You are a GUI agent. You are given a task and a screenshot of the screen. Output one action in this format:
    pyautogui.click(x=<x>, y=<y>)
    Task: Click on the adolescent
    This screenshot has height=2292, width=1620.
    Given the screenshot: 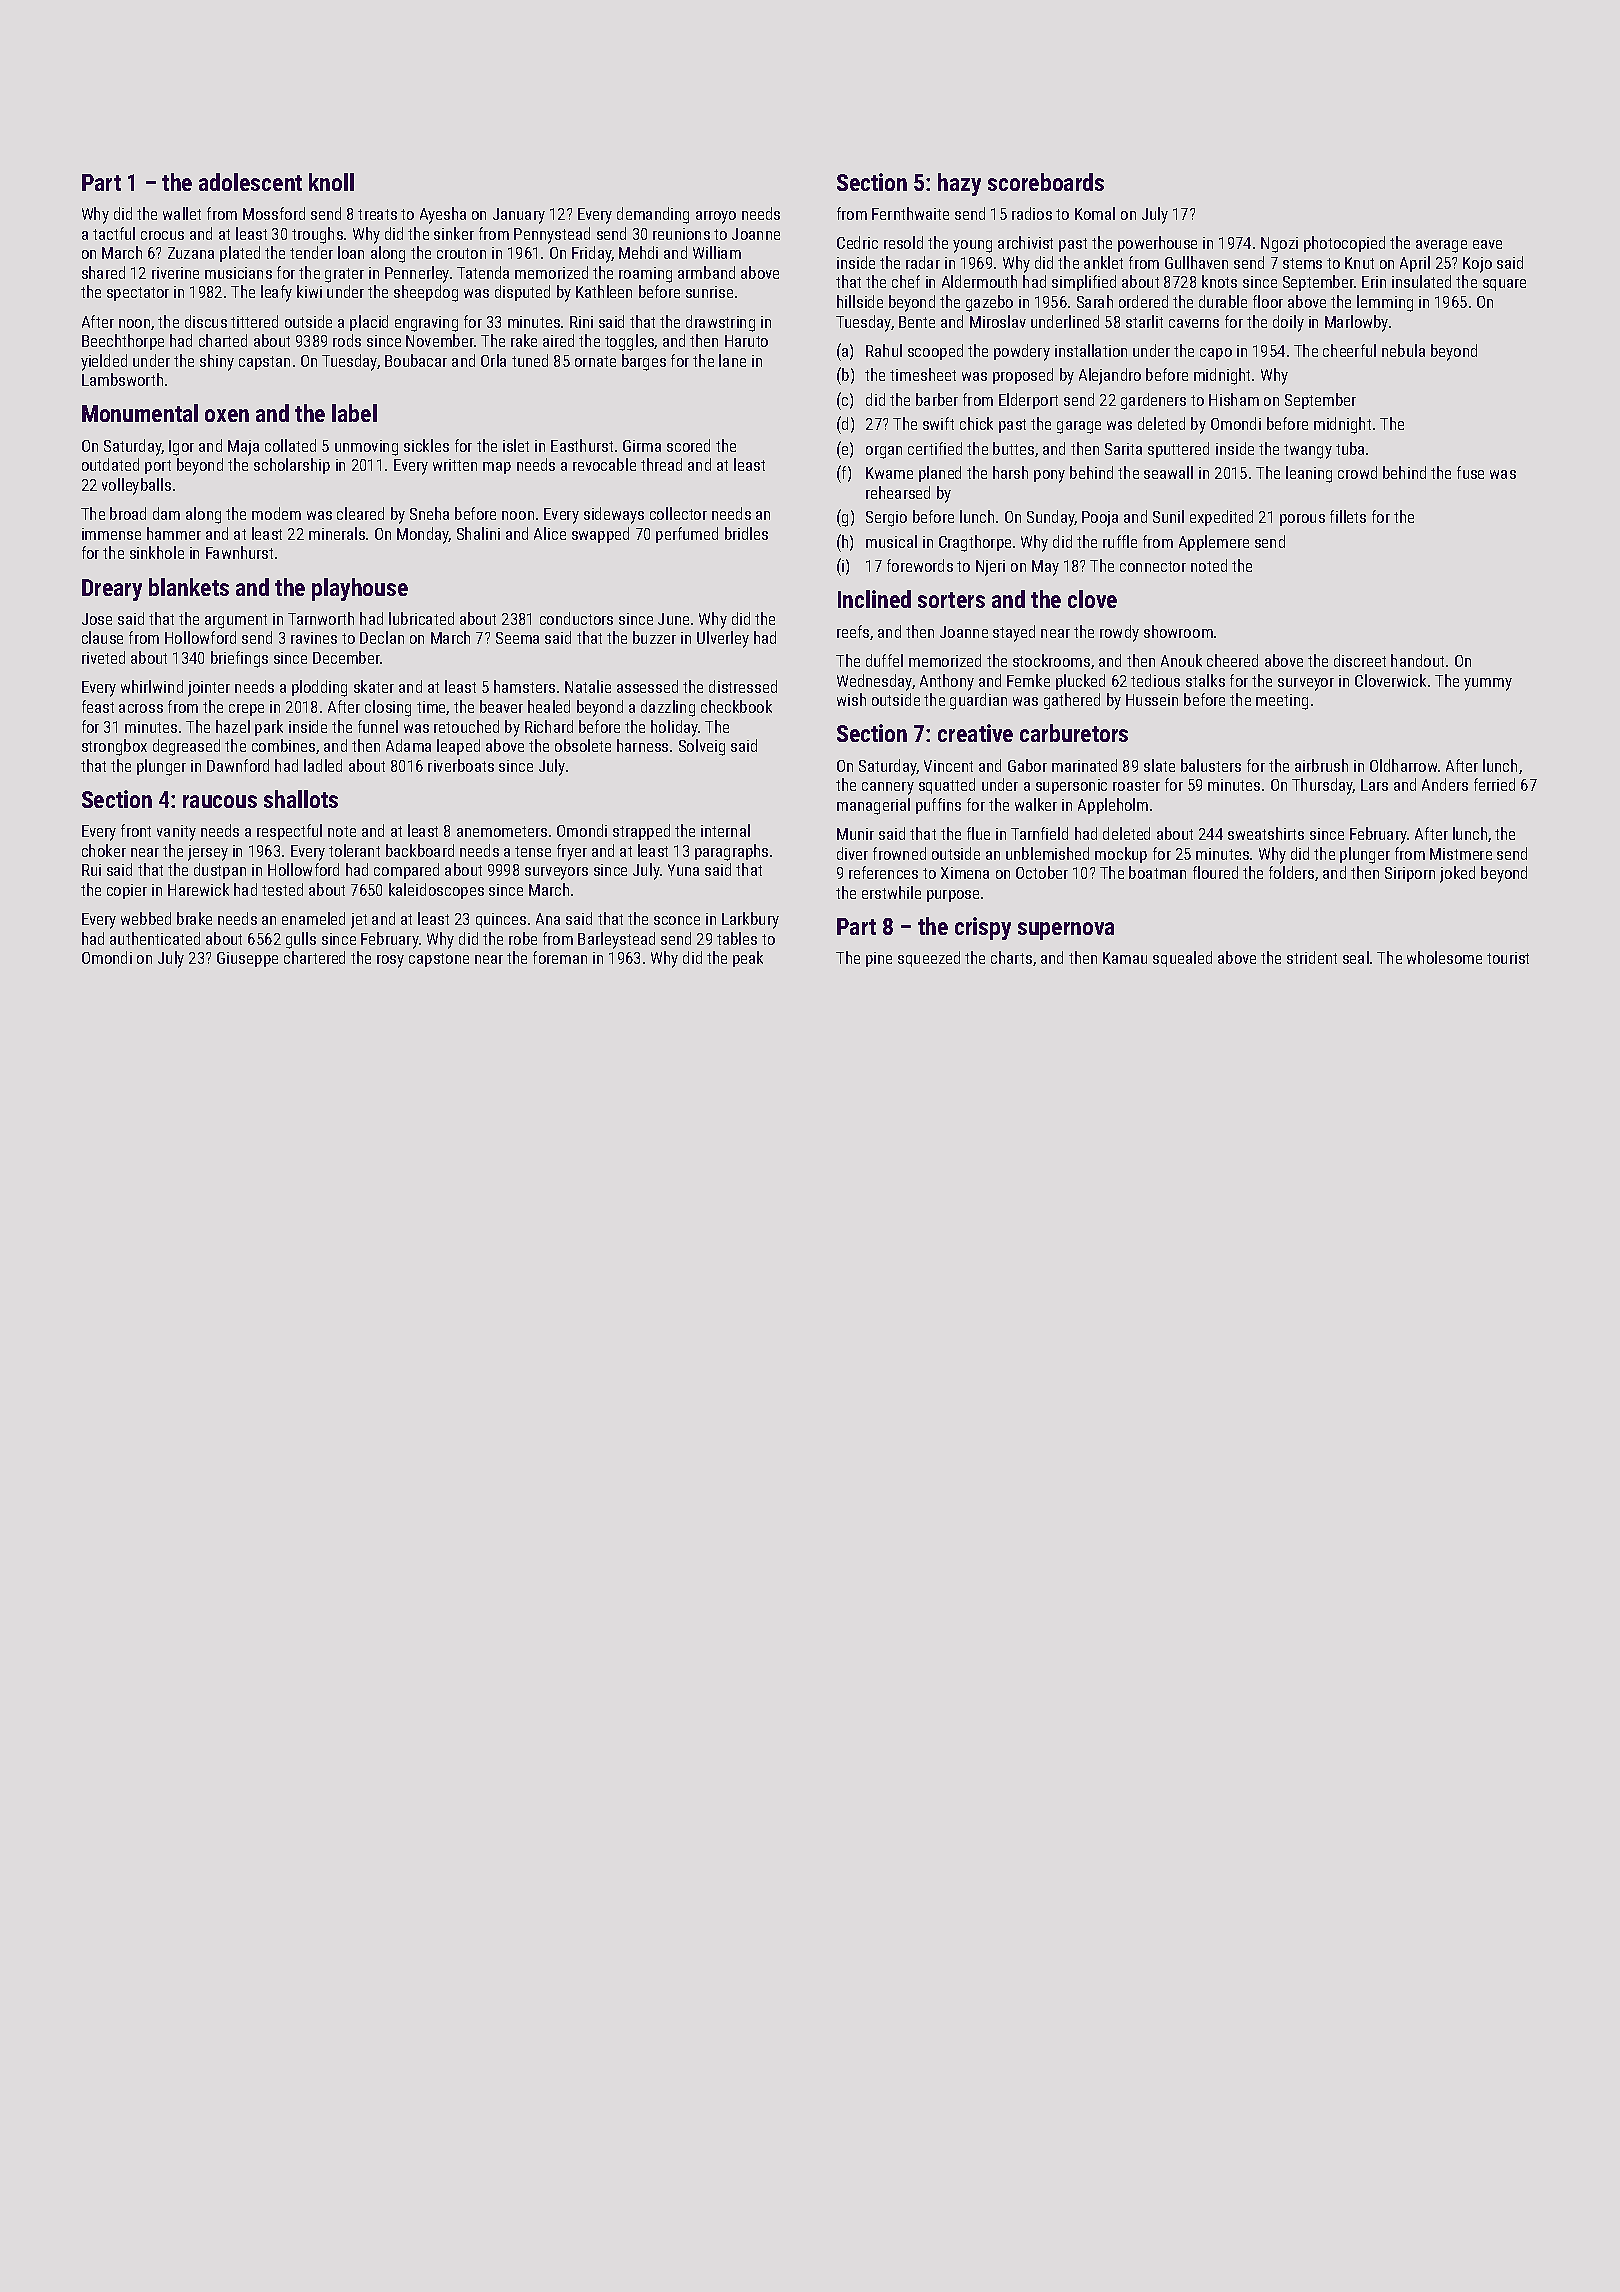 What is the action you would take?
    pyautogui.click(x=250, y=182)
